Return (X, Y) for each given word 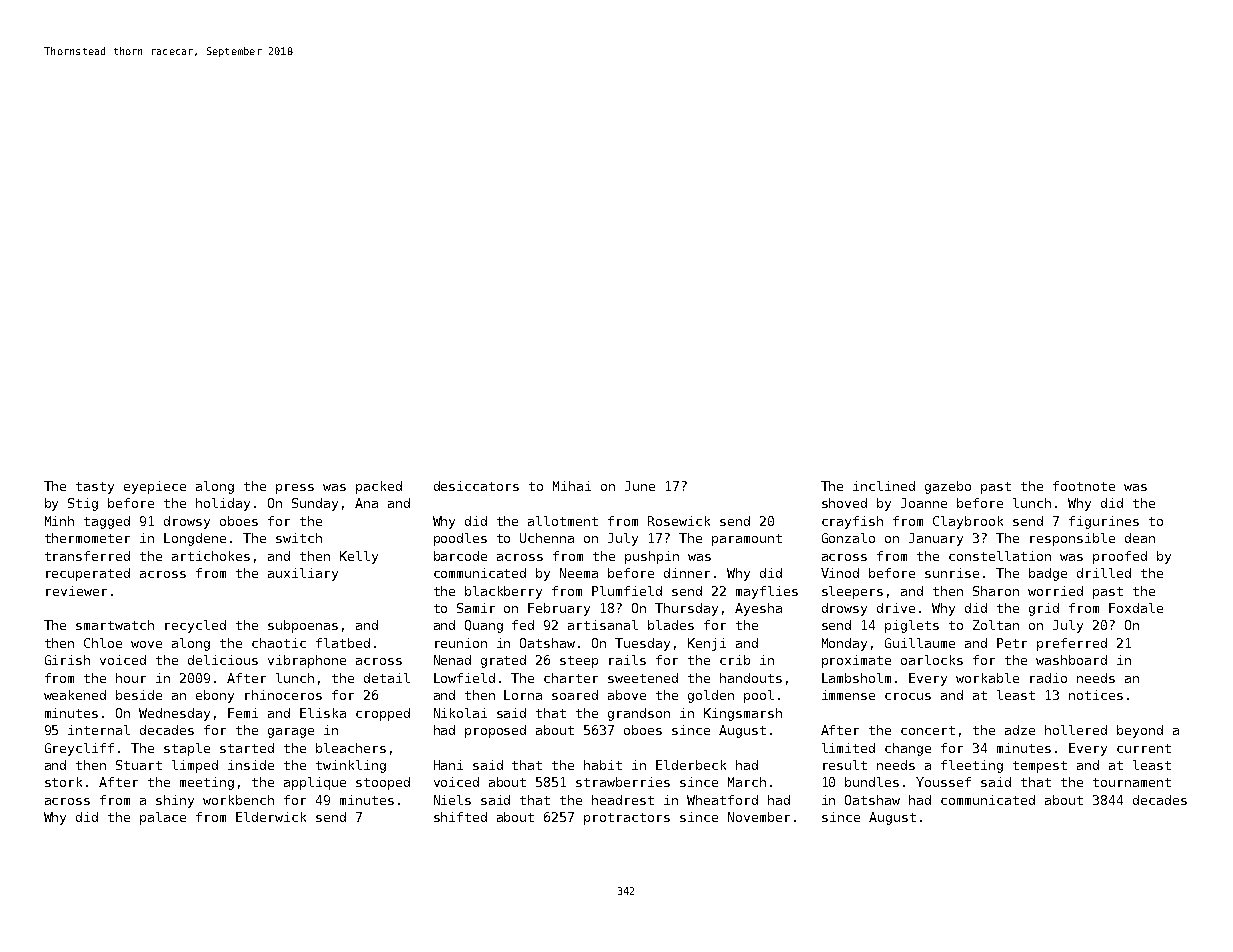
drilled (1104, 573)
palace (163, 818)
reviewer (76, 591)
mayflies (767, 592)
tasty (95, 488)
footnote (1084, 486)
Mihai (572, 486)
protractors (627, 819)
